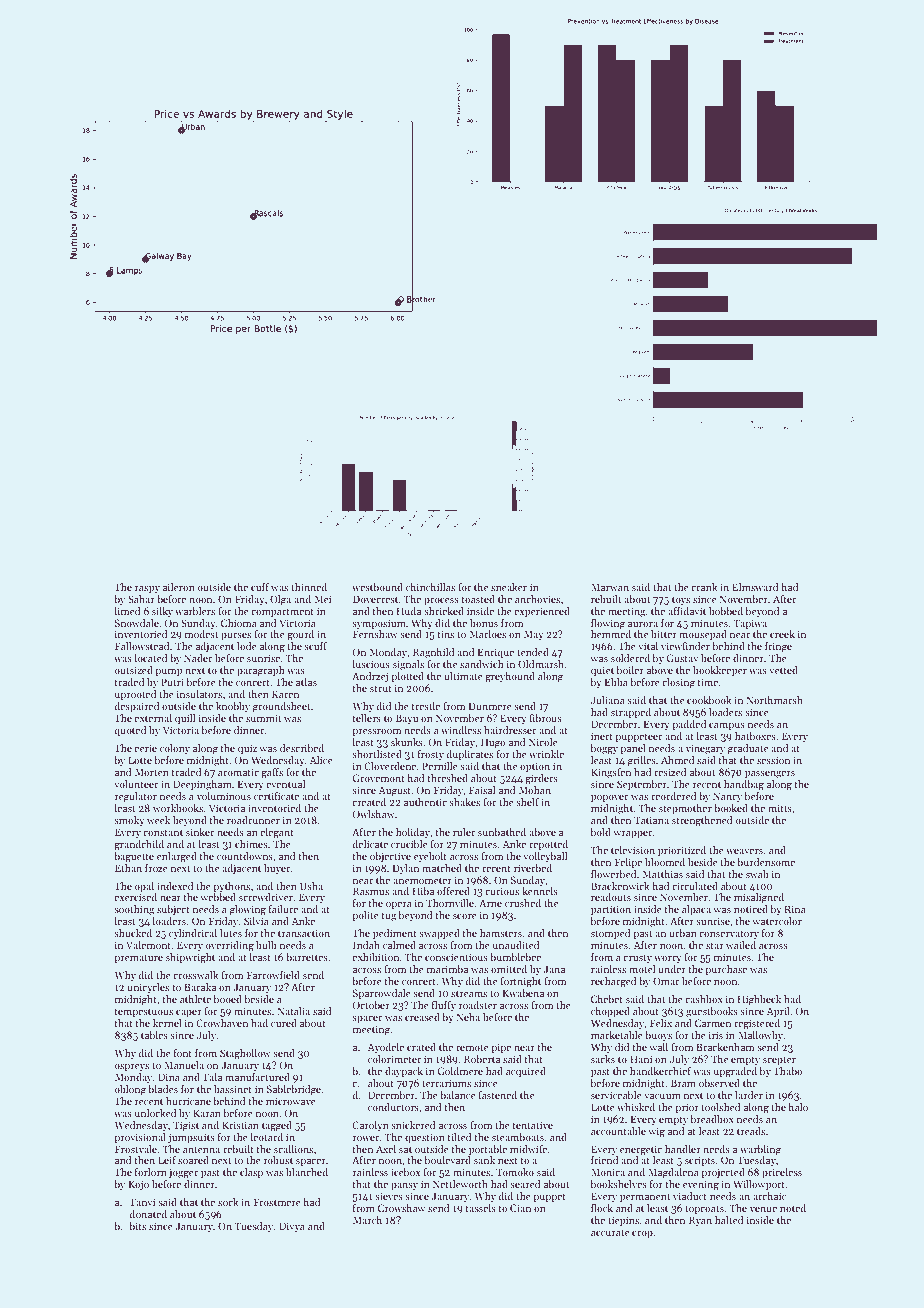 The width and height of the image is (924, 1308). Describe the element at coordinates (285, 694) in the image. I see `Karen` at that location.
